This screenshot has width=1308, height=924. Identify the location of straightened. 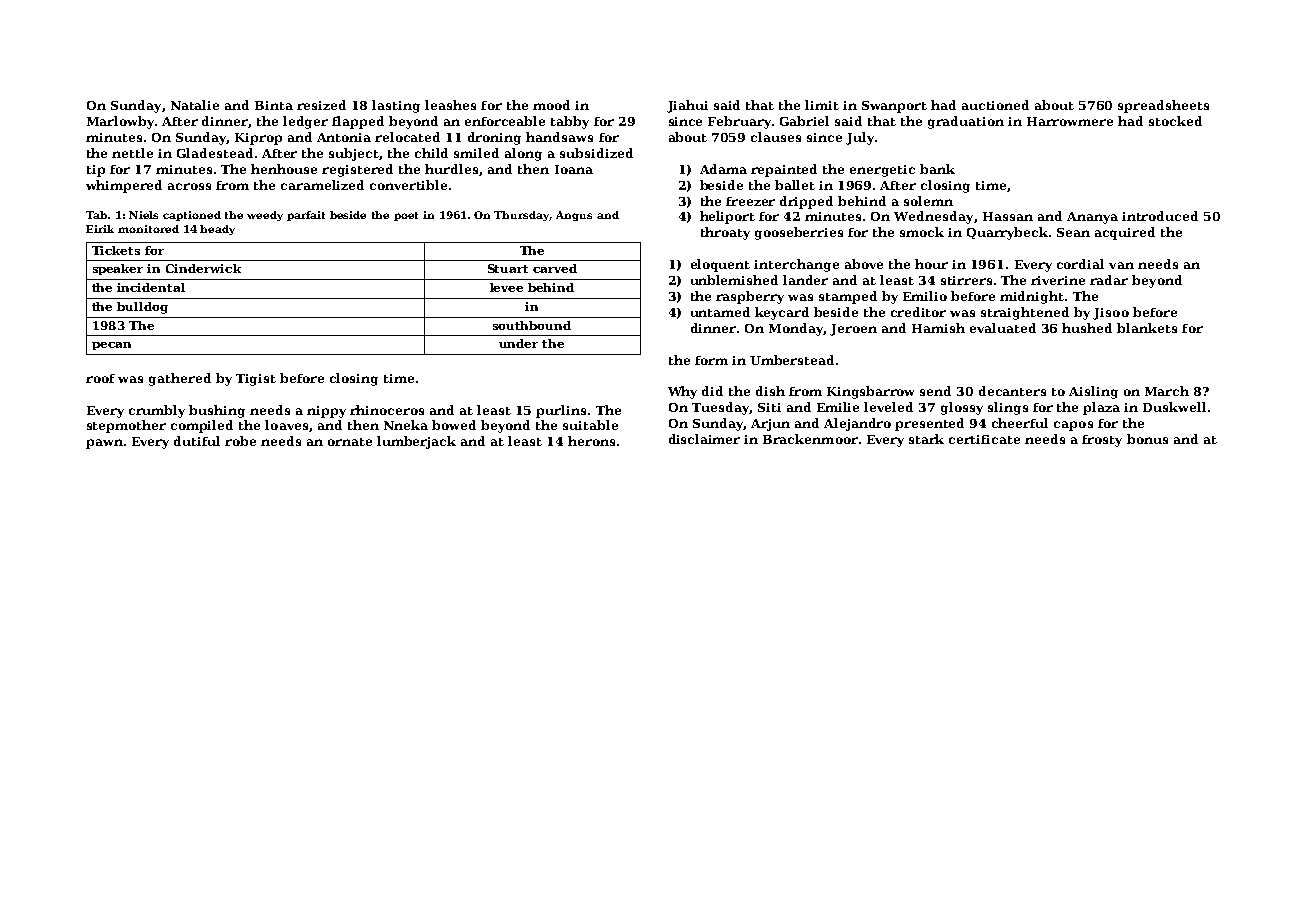
(1025, 313).
